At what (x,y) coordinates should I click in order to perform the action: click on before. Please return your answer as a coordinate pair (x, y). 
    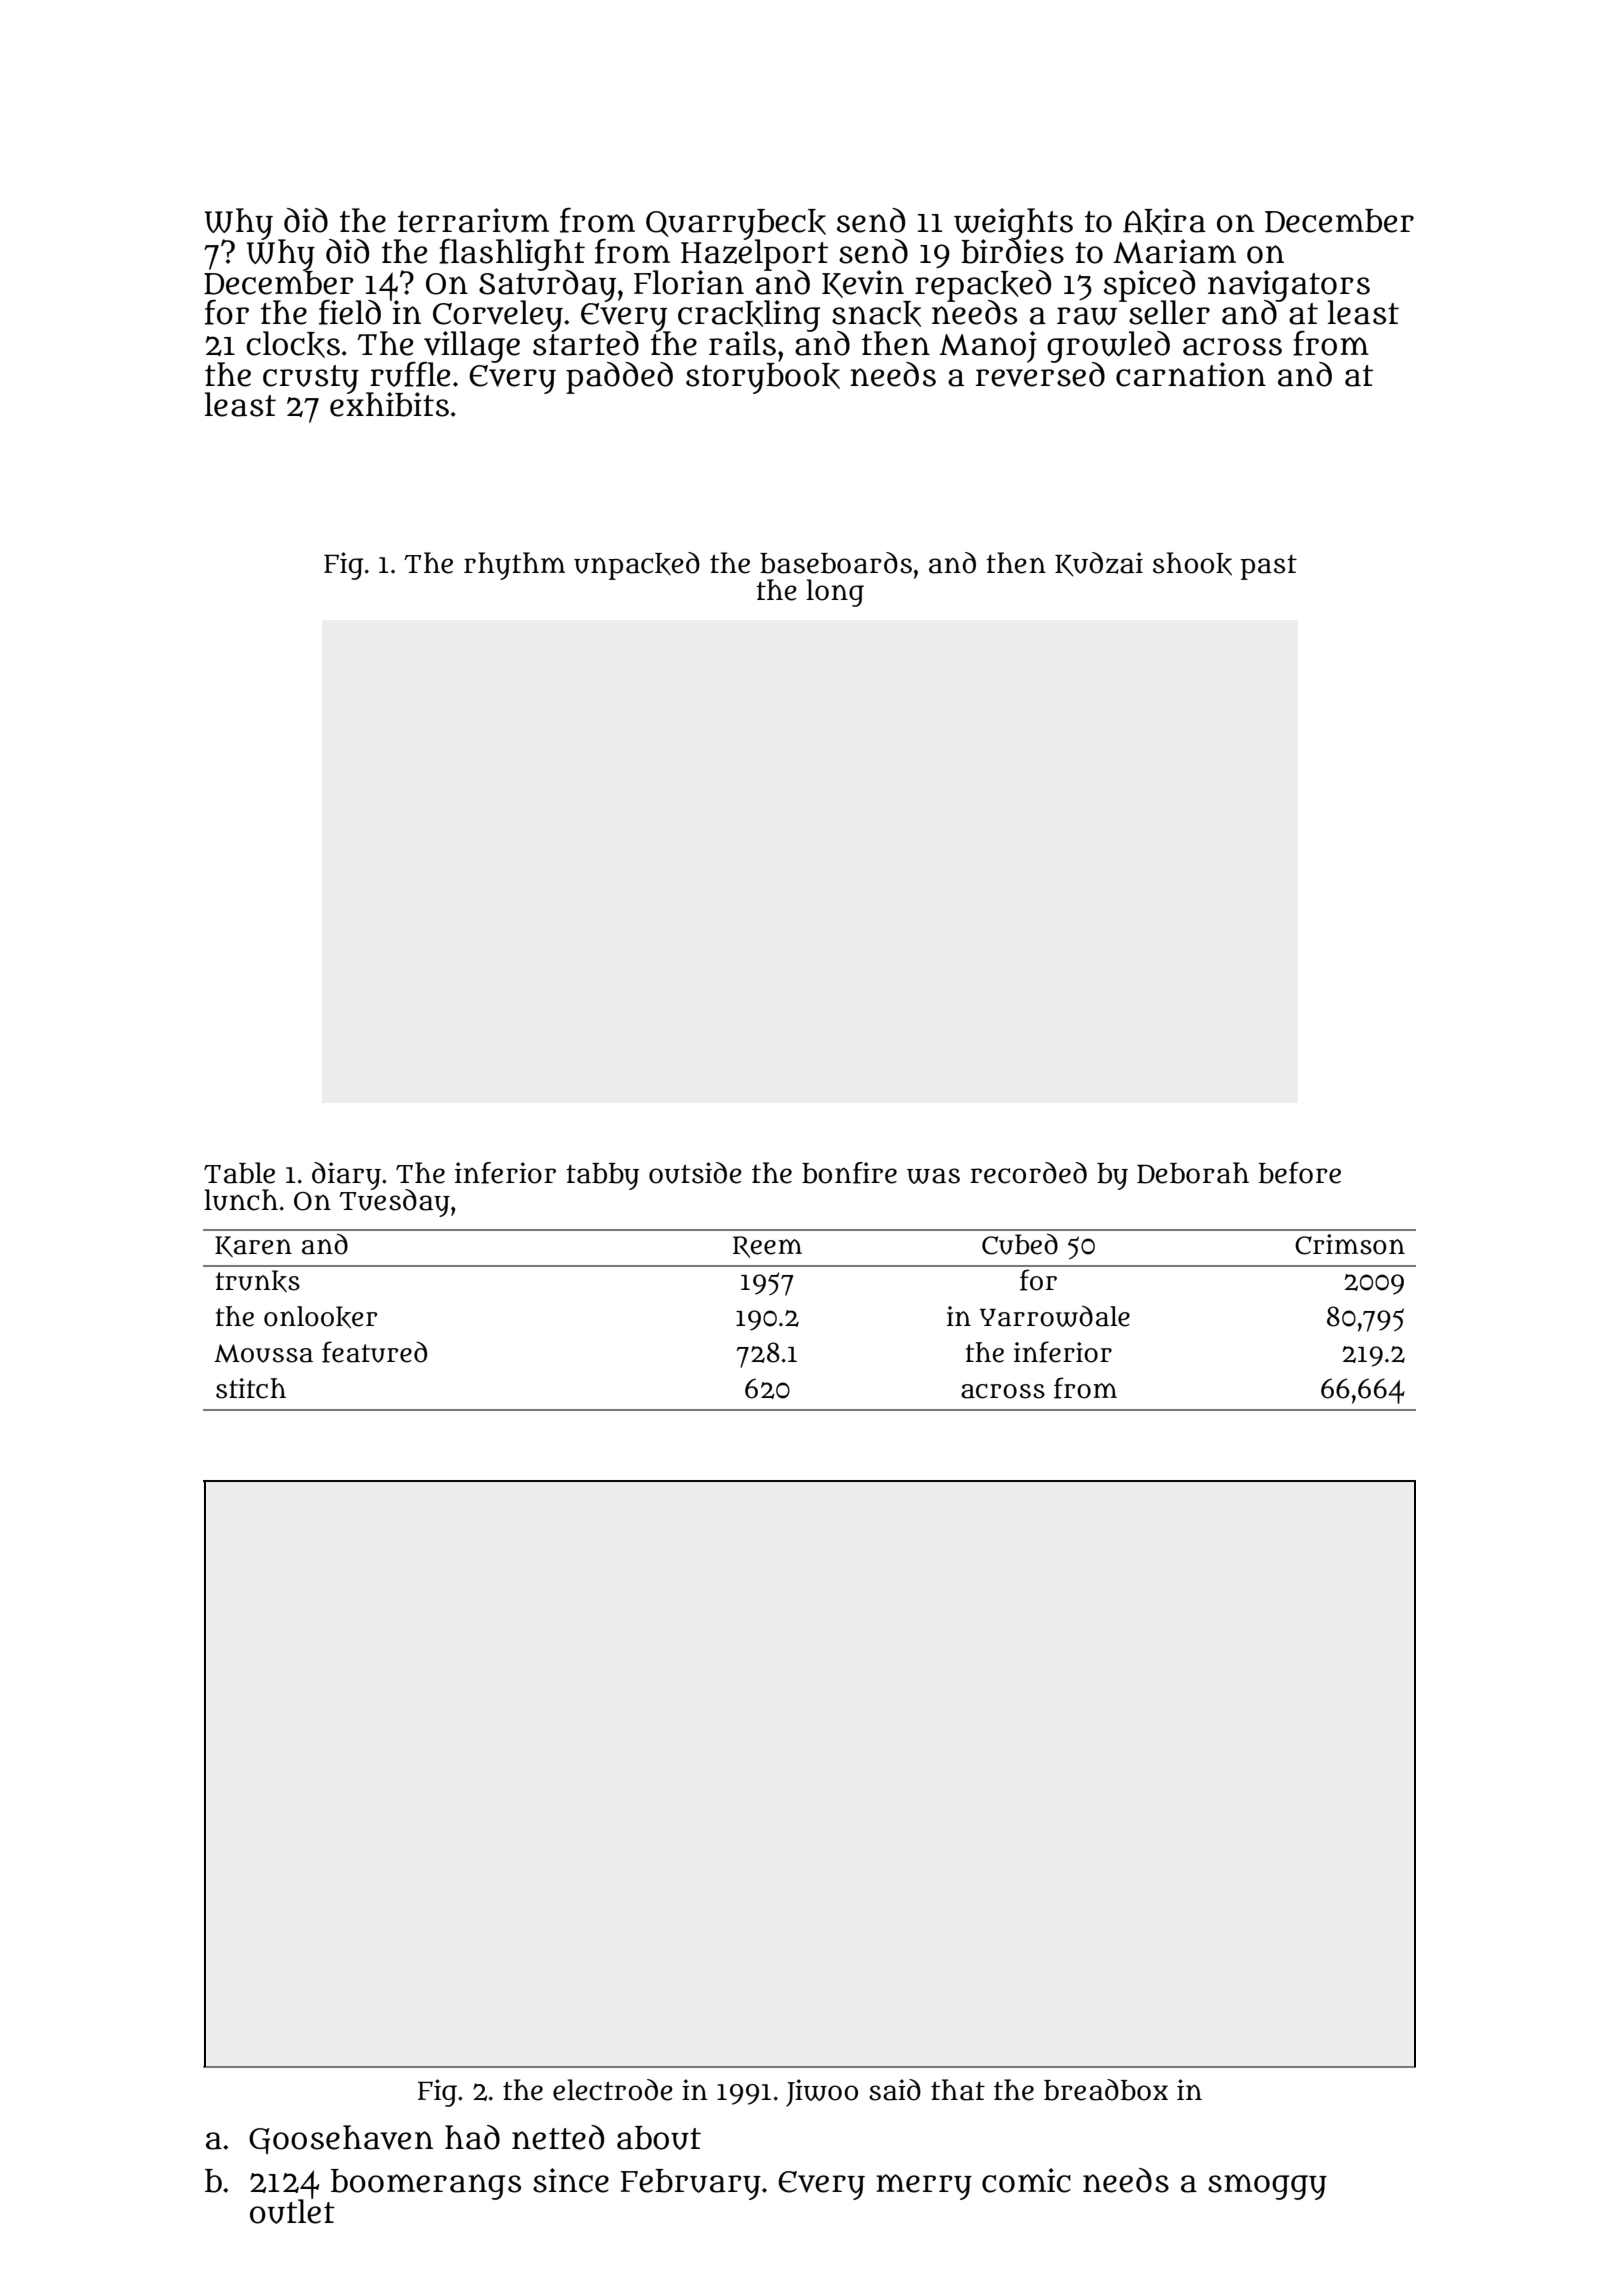
    Looking at the image, I should click on (1300, 1173).
